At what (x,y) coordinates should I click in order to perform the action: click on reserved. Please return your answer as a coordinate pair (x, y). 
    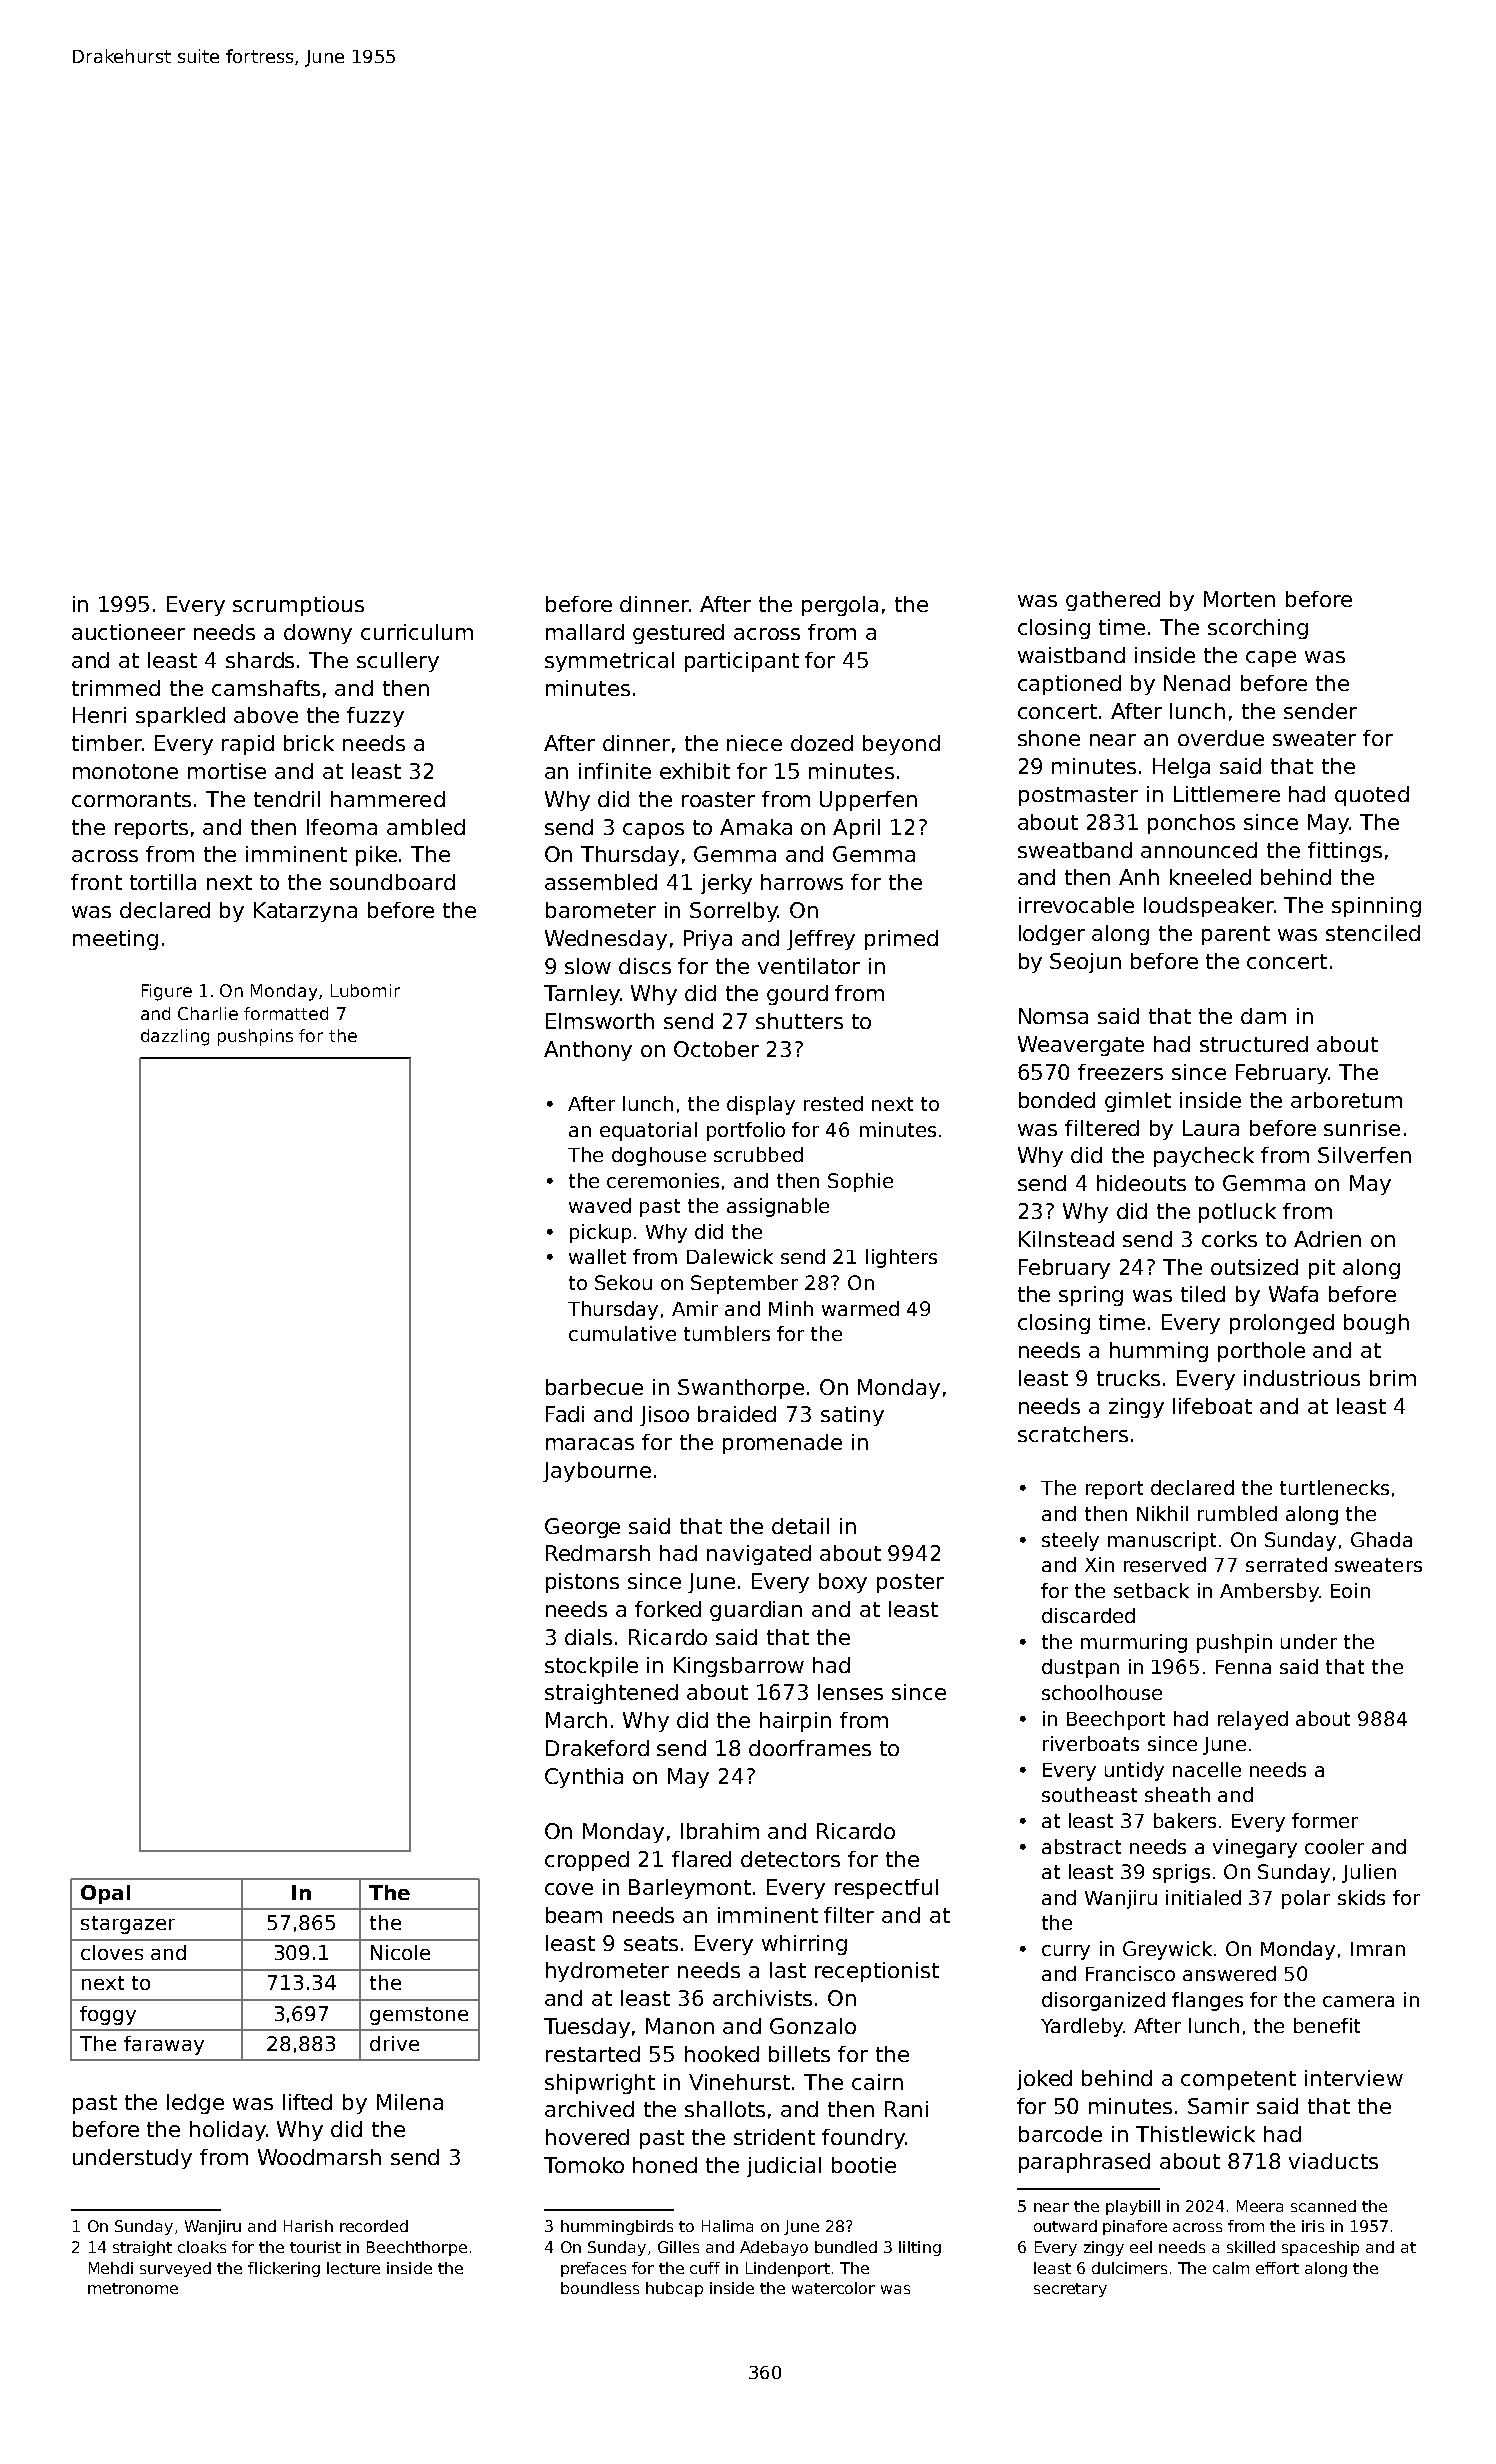
    Looking at the image, I should click on (1165, 1564).
